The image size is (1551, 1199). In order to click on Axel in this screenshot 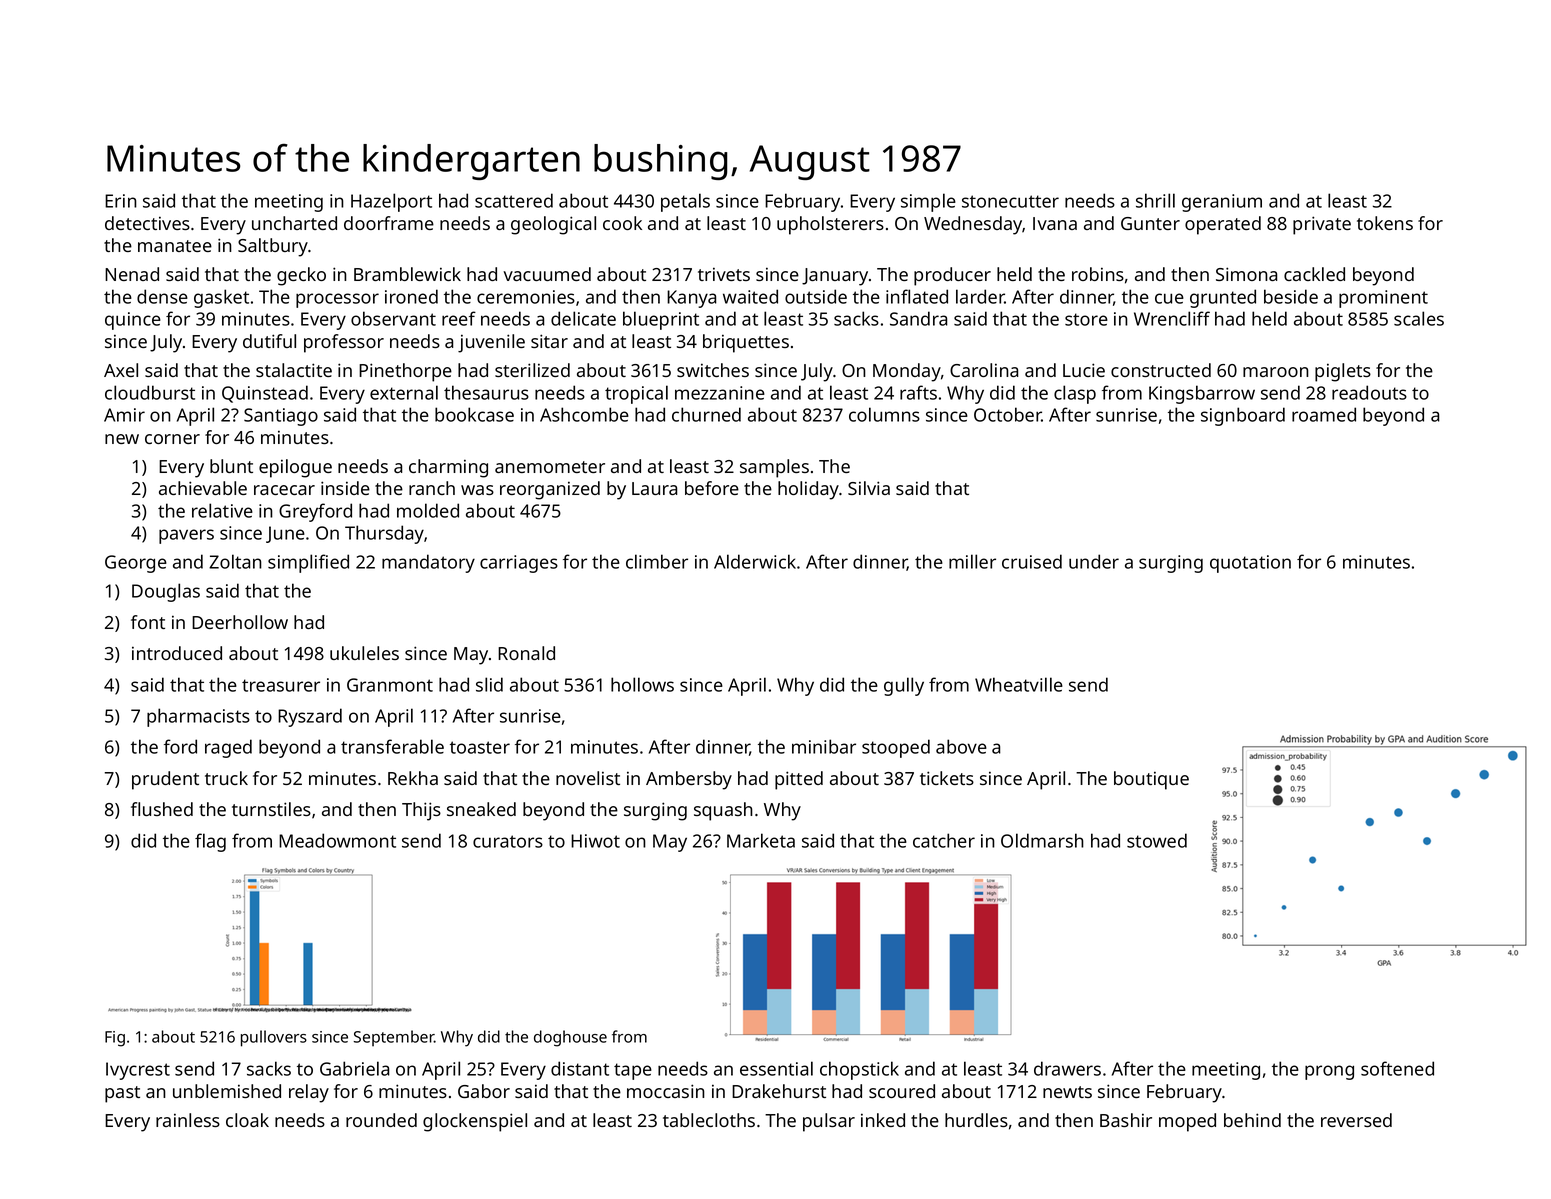, I will do `click(121, 370)`.
